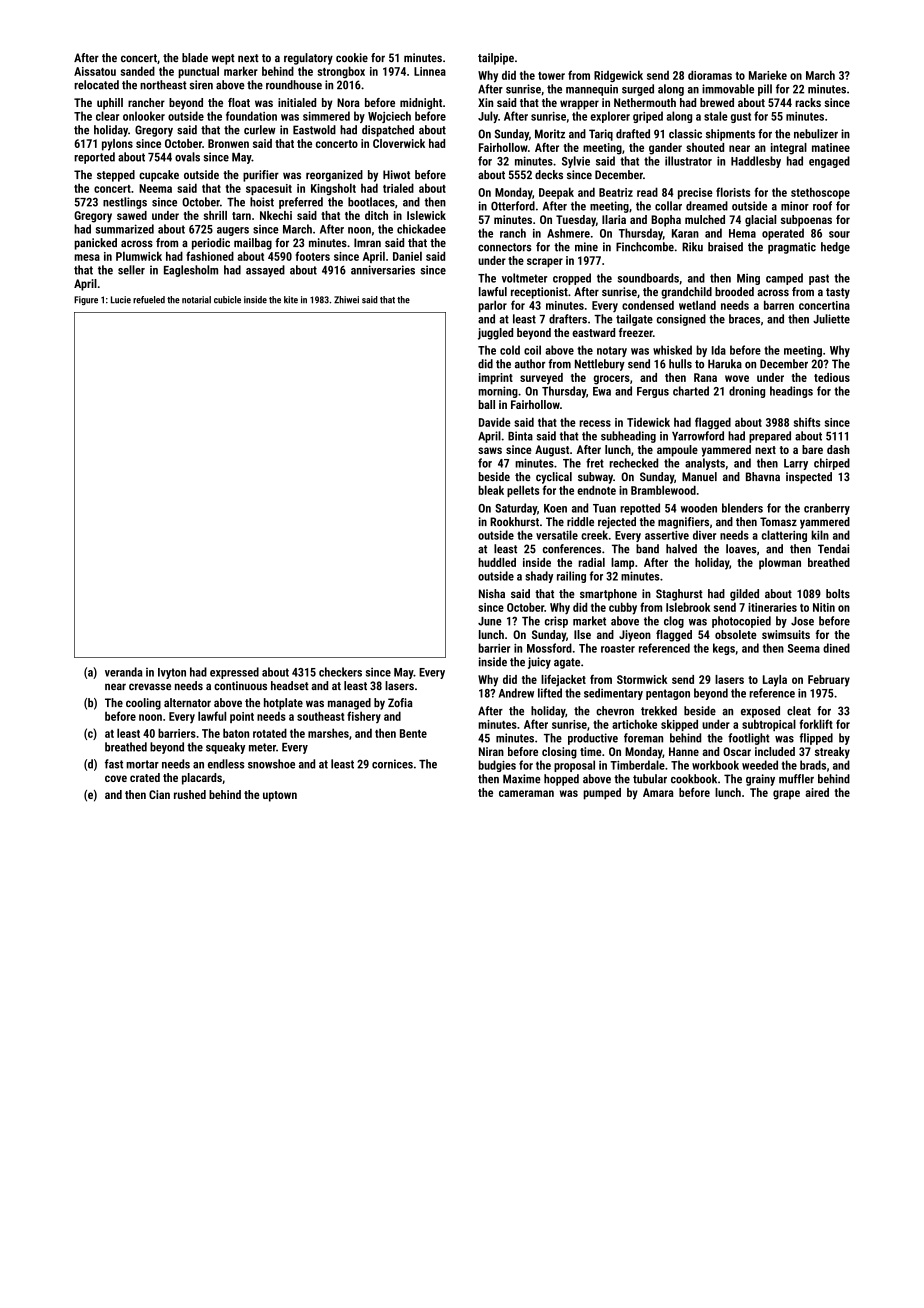 This screenshot has height=1308, width=924. I want to click on blade, so click(195, 57).
